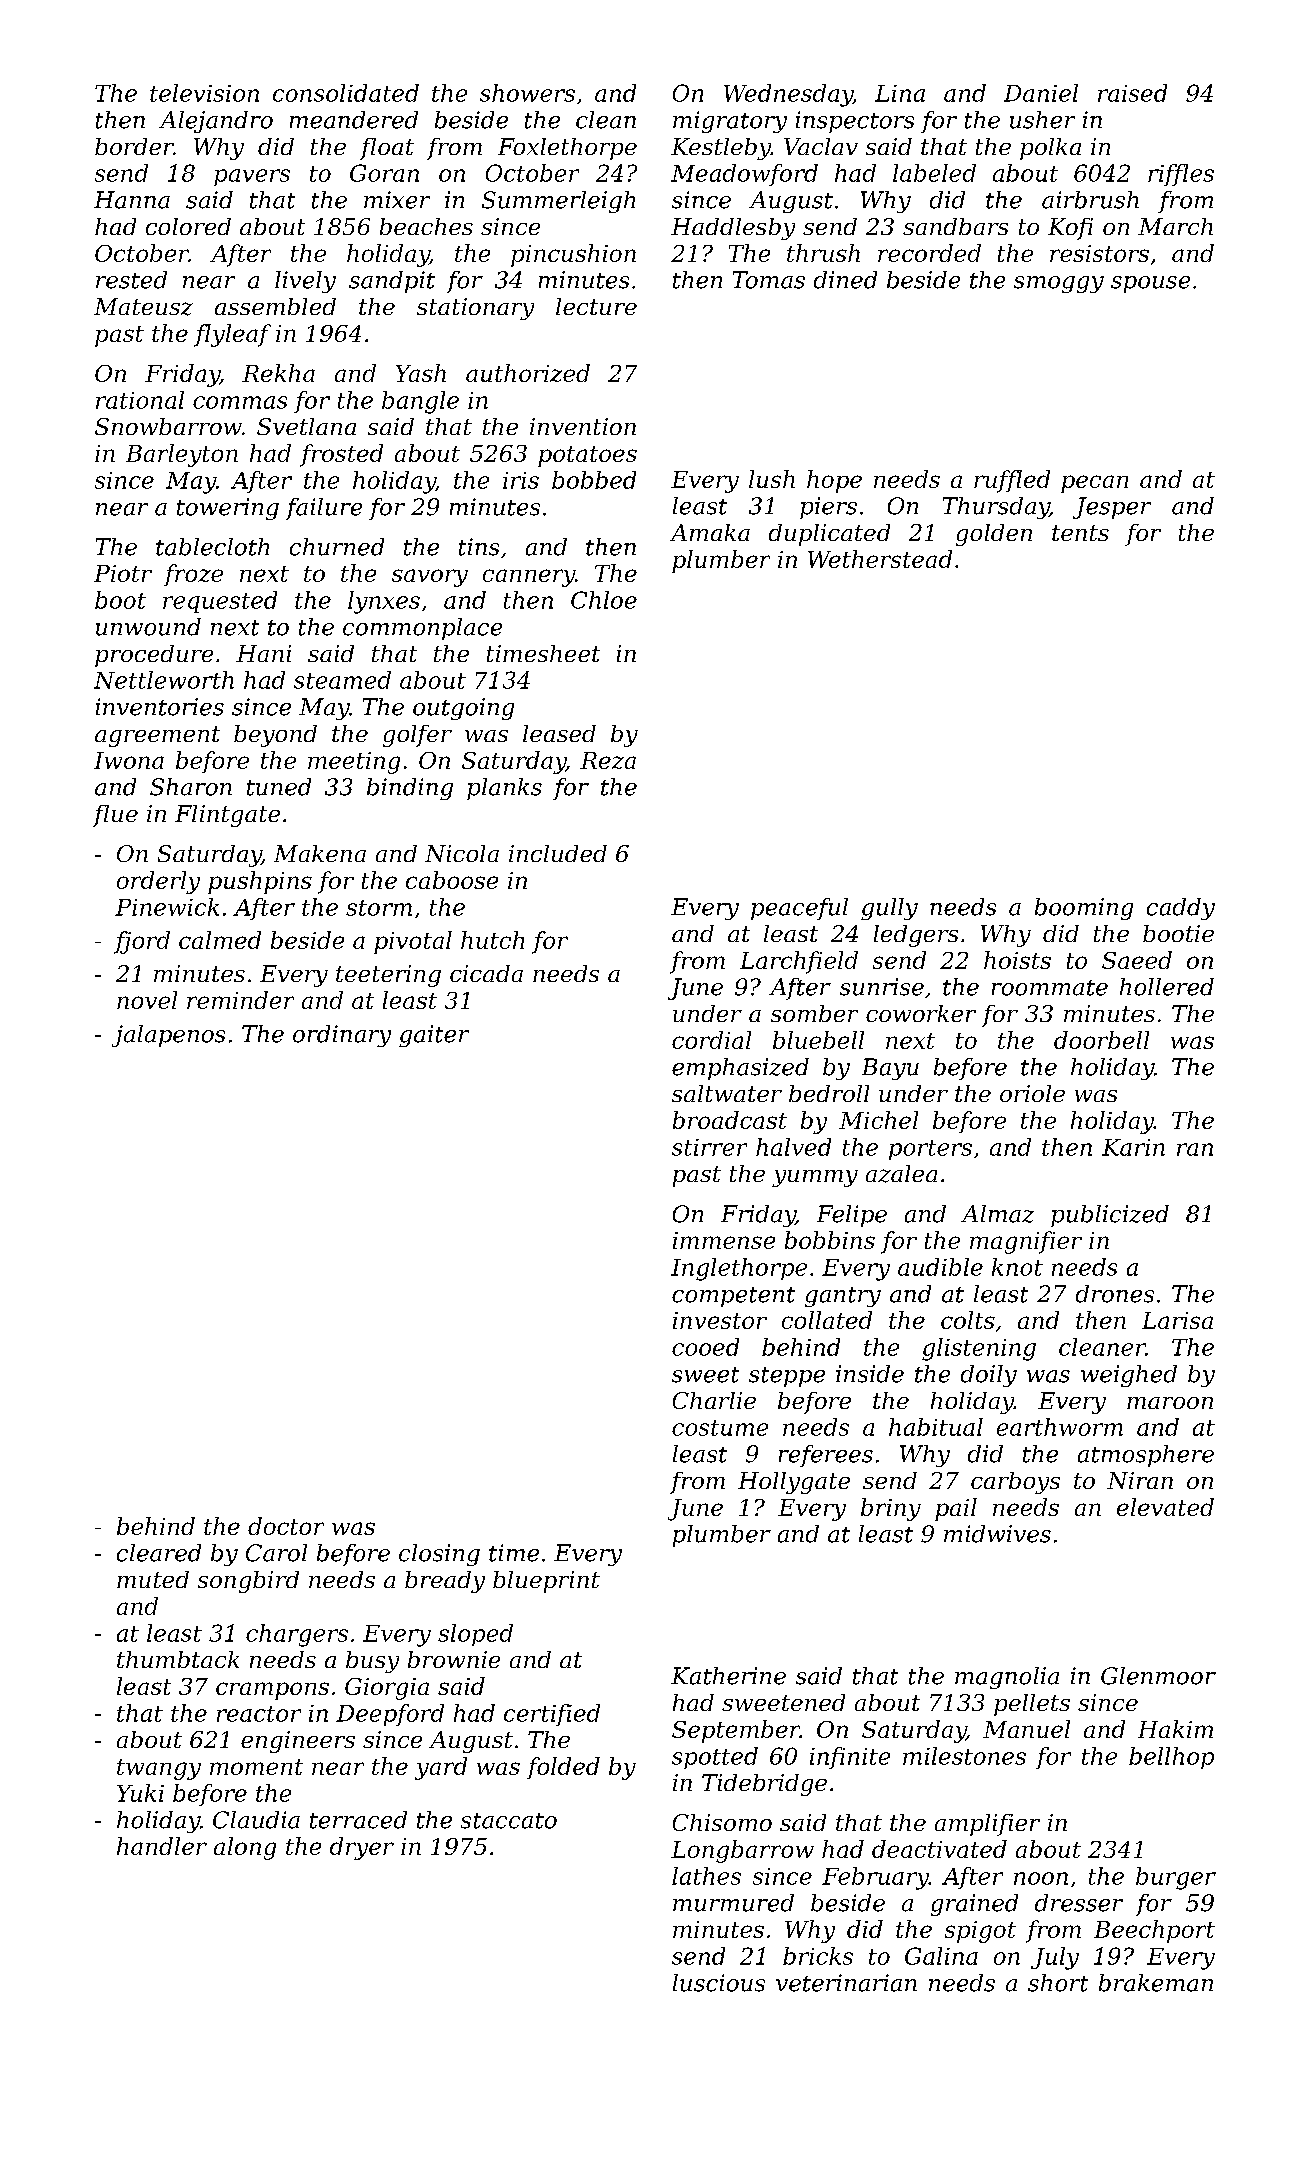 This page has height=2157, width=1309. I want to click on short, so click(1058, 1983).
